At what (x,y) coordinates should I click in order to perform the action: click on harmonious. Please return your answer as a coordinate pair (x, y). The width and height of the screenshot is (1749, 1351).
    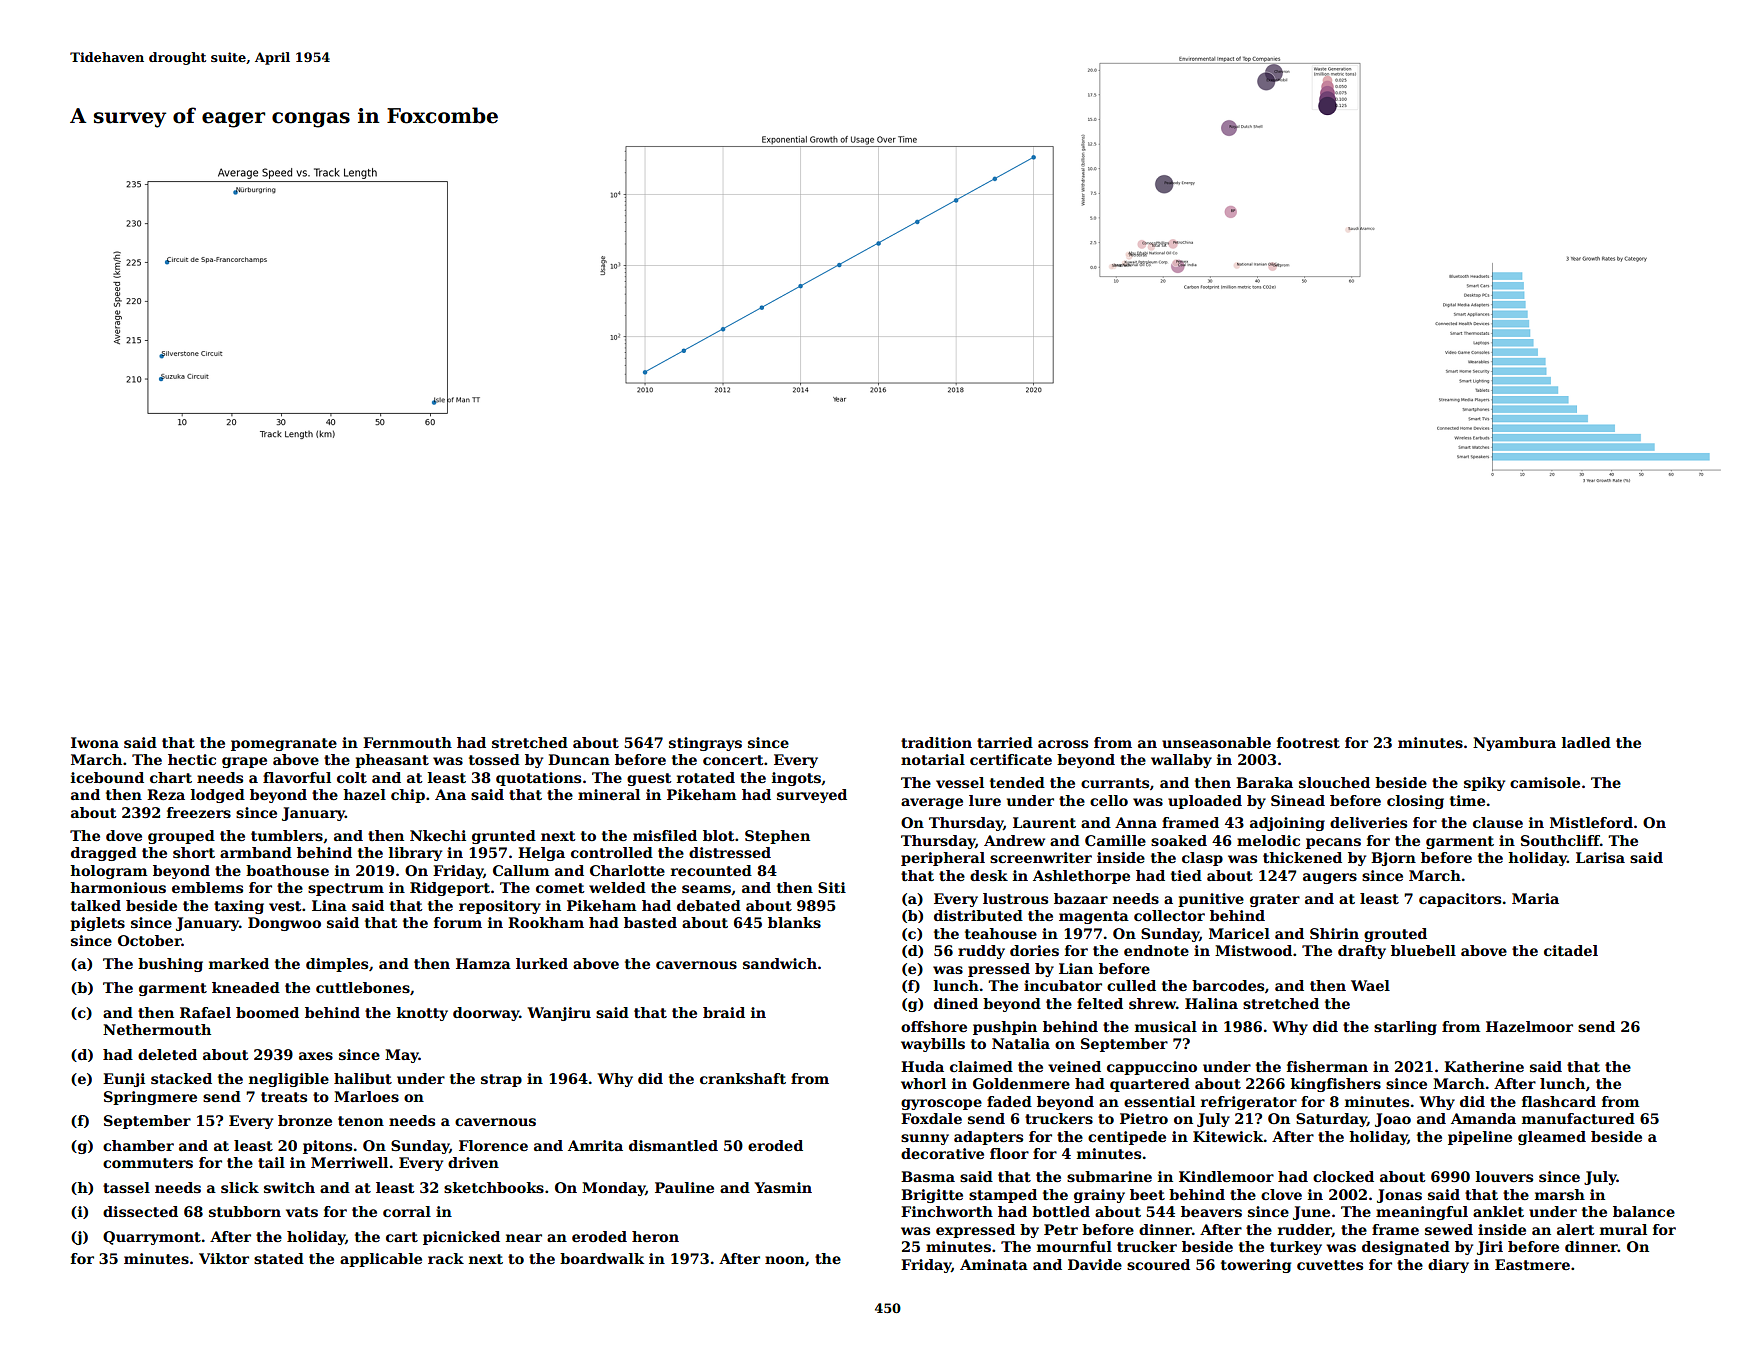
    Looking at the image, I should click on (118, 887).
